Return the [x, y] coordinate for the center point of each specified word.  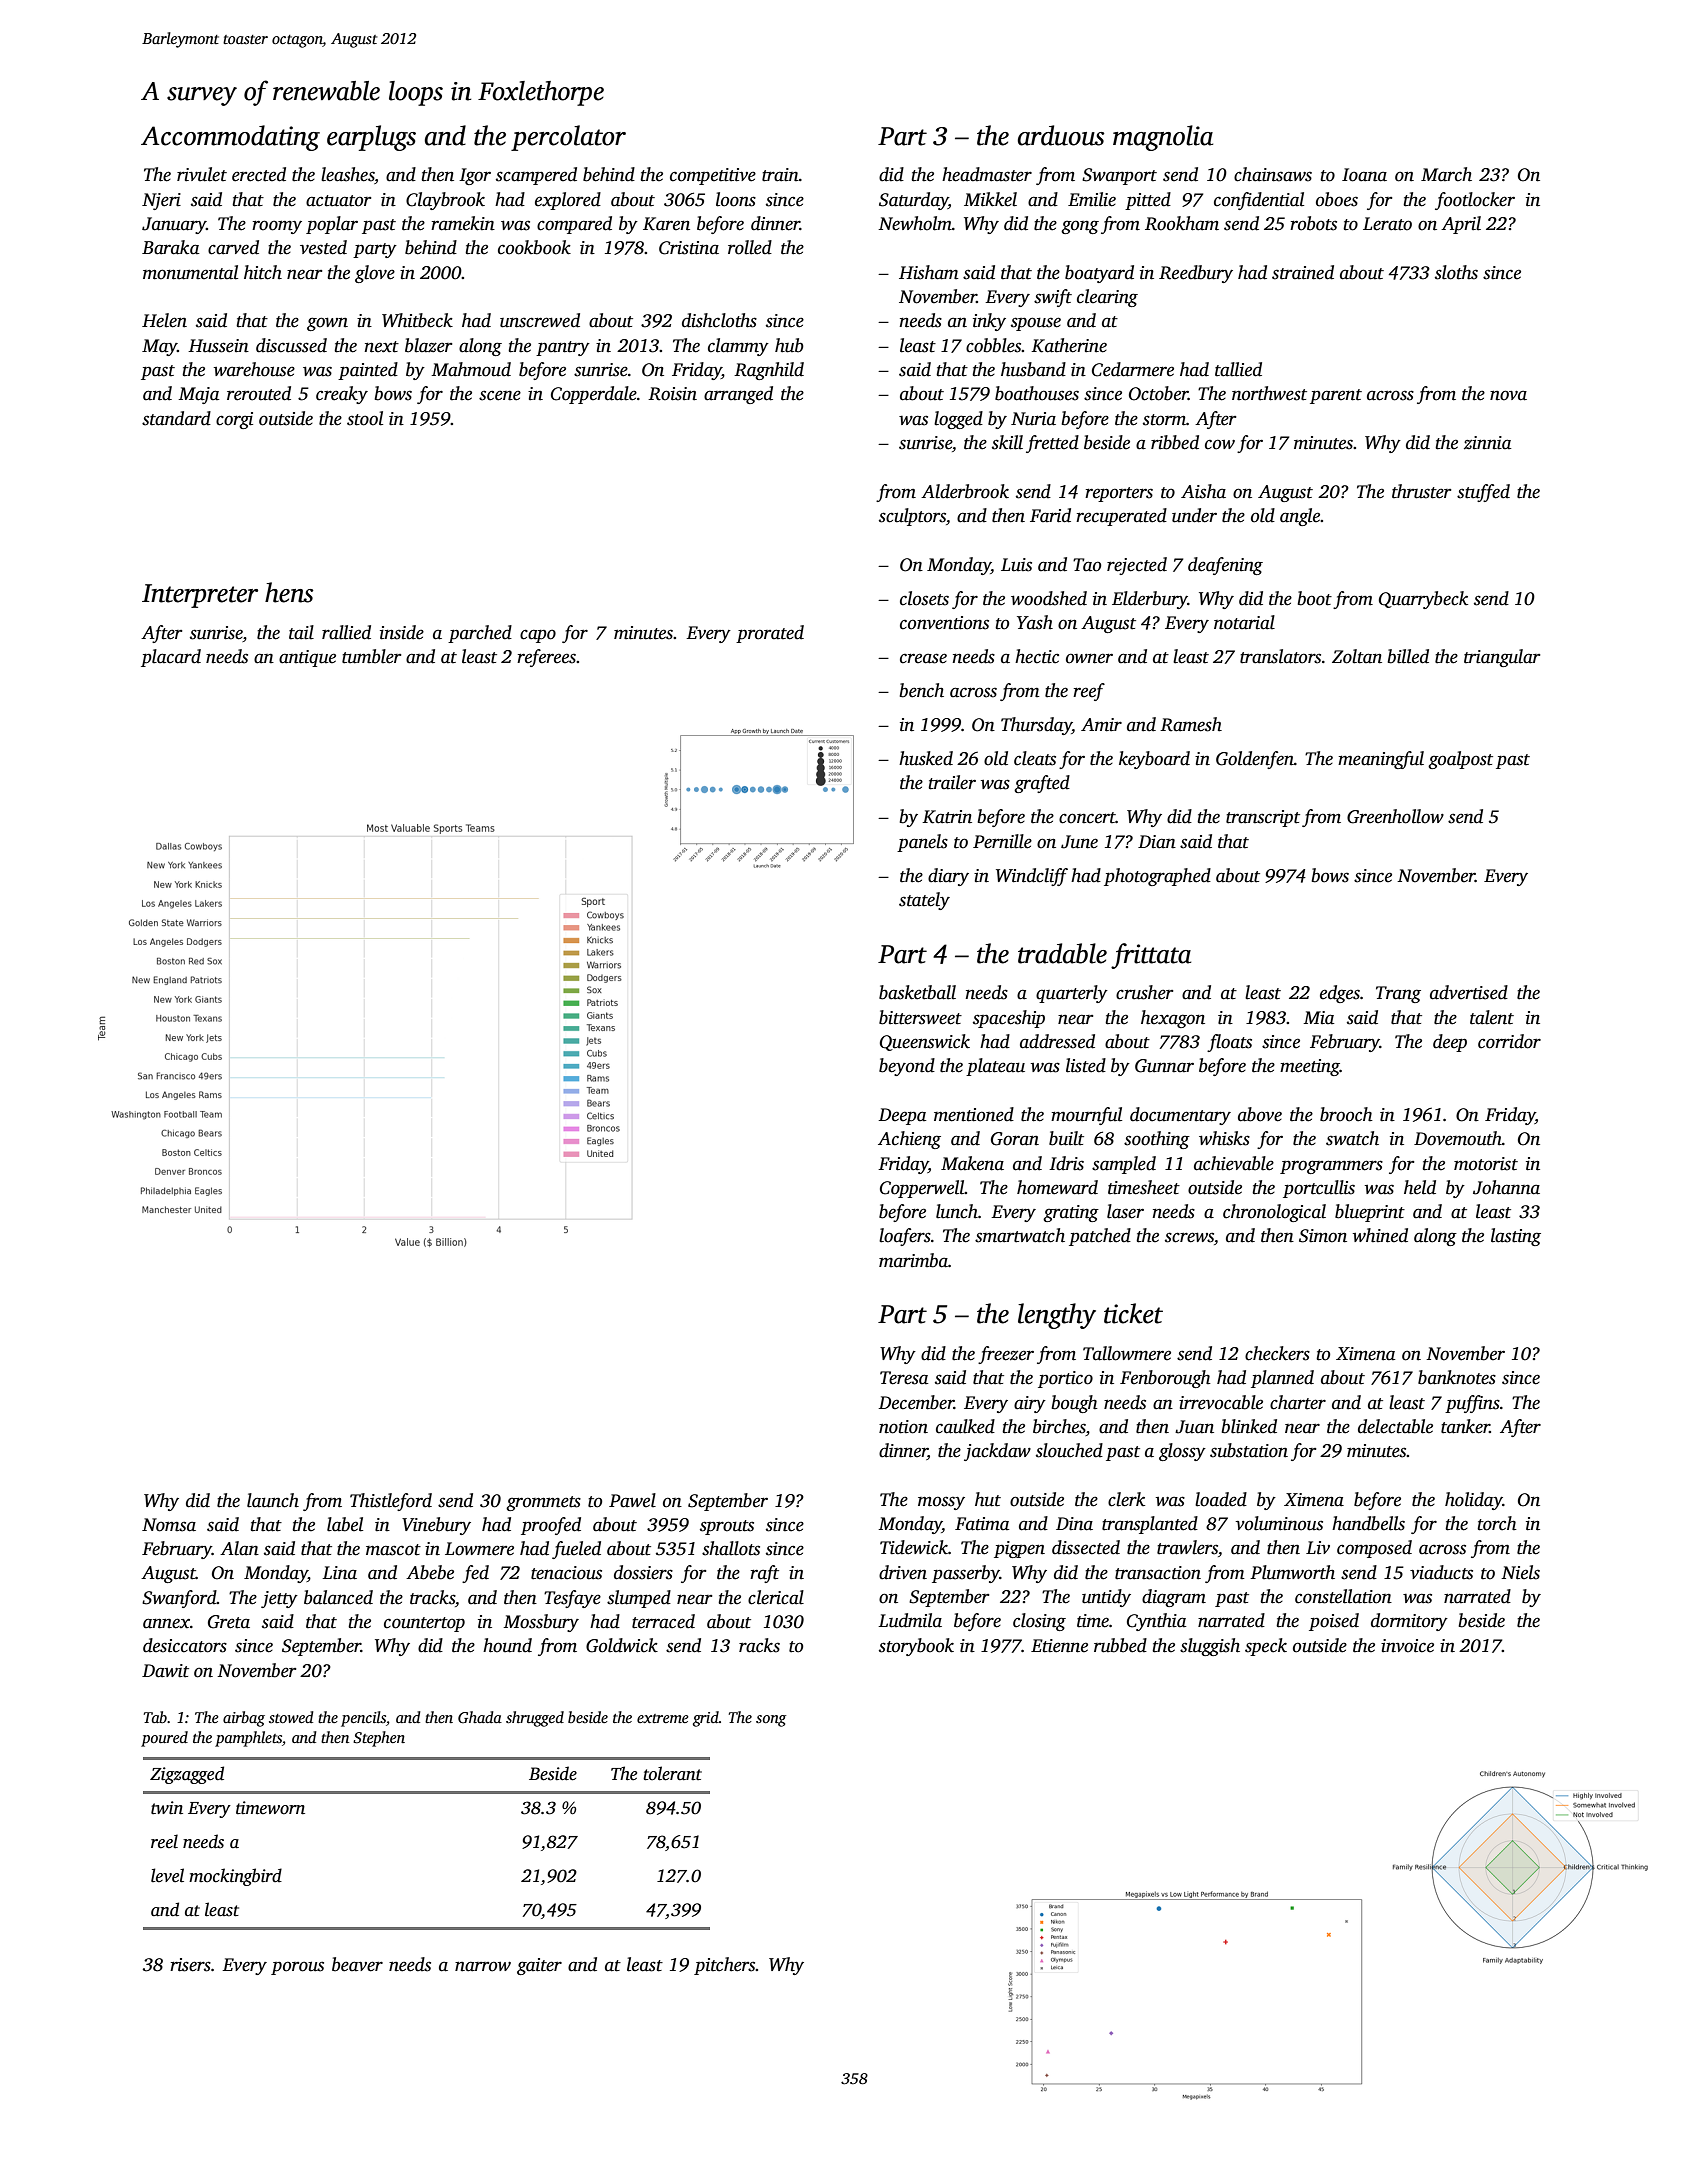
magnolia [1163, 138]
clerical [776, 1597]
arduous [1061, 135]
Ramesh [1191, 724]
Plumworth [1292, 1572]
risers [190, 1965]
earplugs [371, 138]
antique [307, 658]
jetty [279, 1599]
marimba [913, 1260]
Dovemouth [1458, 1138]
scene [500, 395]
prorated [770, 634]
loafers [905, 1237]
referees [546, 658]
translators [1280, 656]
